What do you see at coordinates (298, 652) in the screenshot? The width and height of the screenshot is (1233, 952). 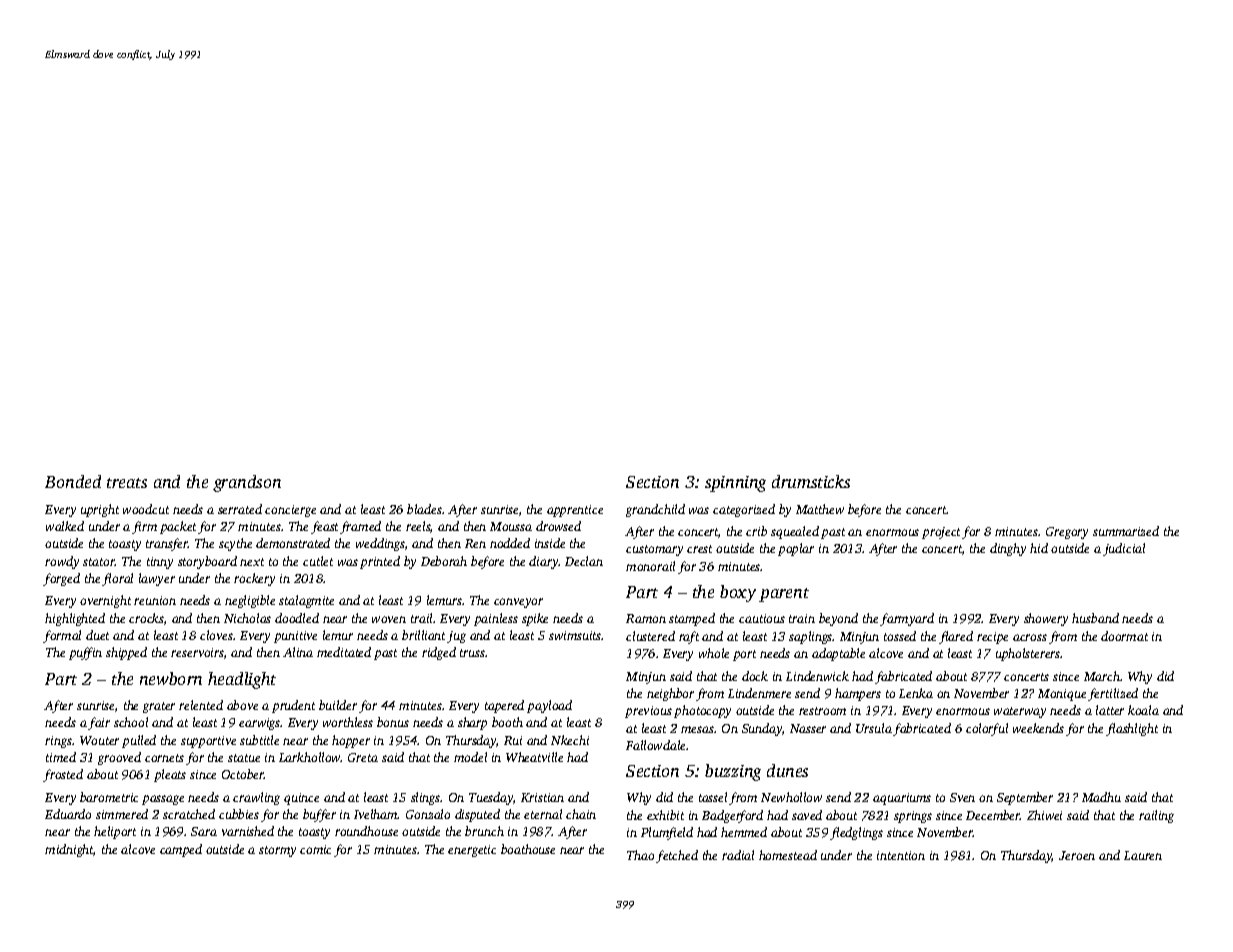 I see `Alina` at bounding box center [298, 652].
